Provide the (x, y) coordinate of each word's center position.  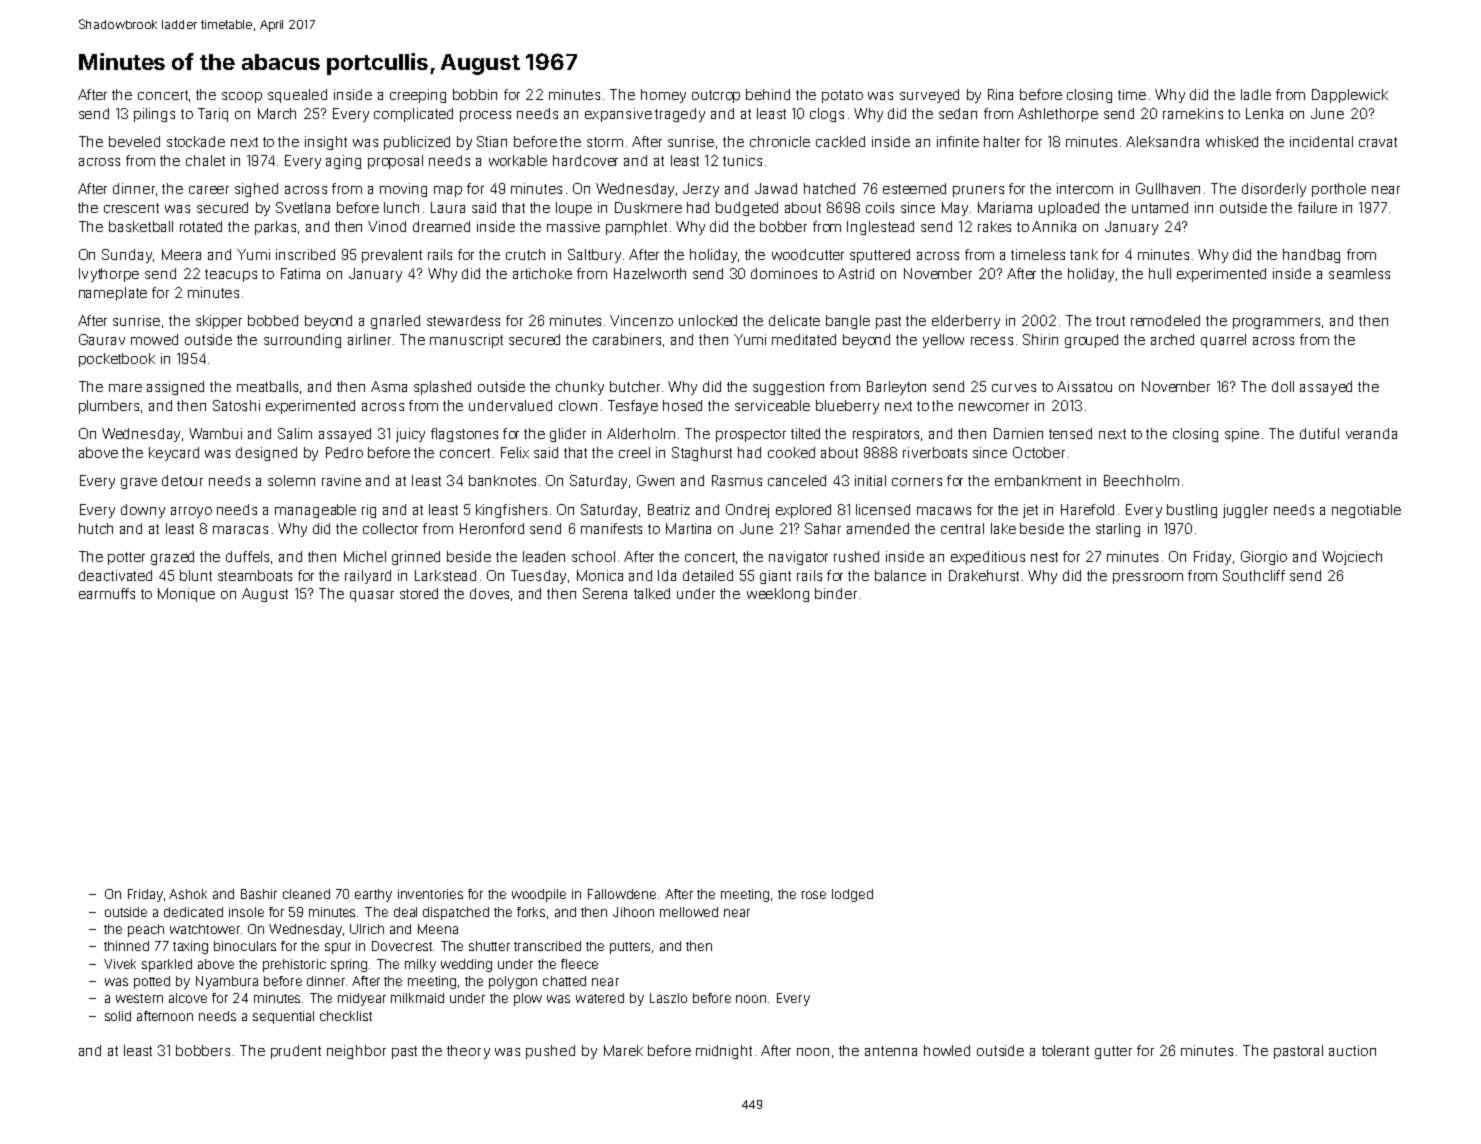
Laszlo (668, 998)
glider (568, 435)
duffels (247, 556)
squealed (297, 96)
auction (1352, 1050)
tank (1084, 254)
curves (1014, 388)
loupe (574, 209)
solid (118, 1016)
